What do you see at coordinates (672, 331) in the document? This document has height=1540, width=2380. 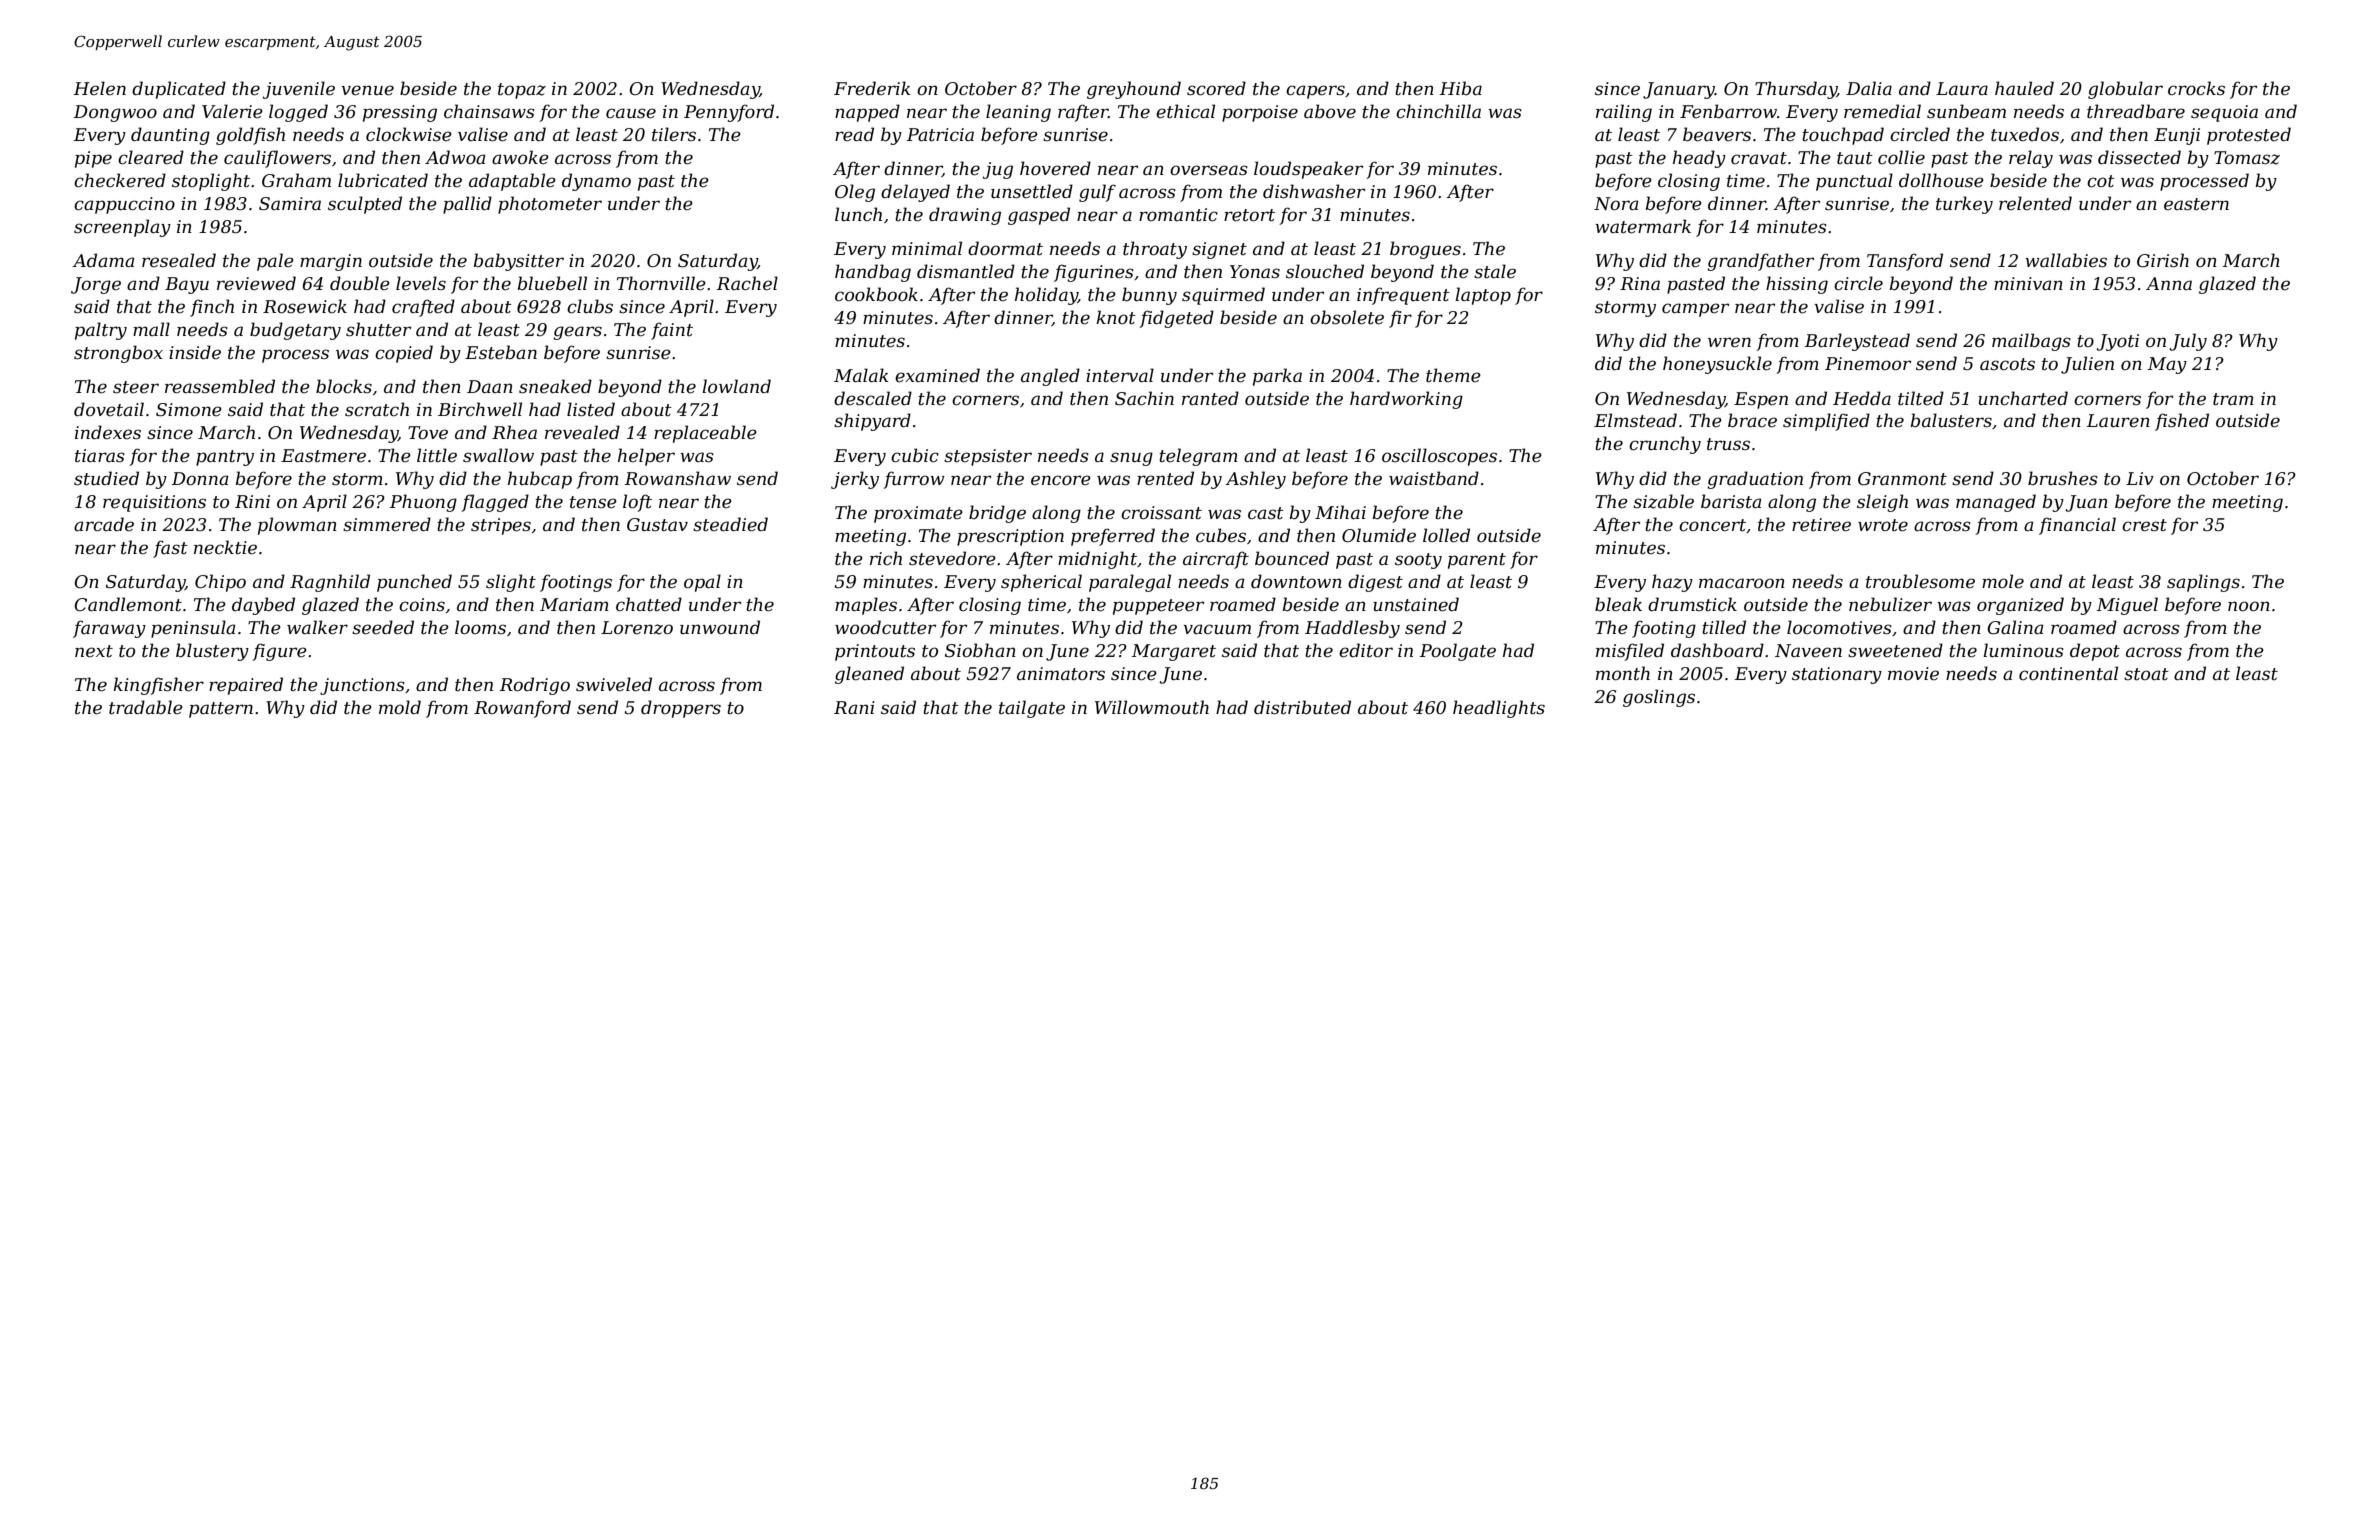 I see `faint` at bounding box center [672, 331].
